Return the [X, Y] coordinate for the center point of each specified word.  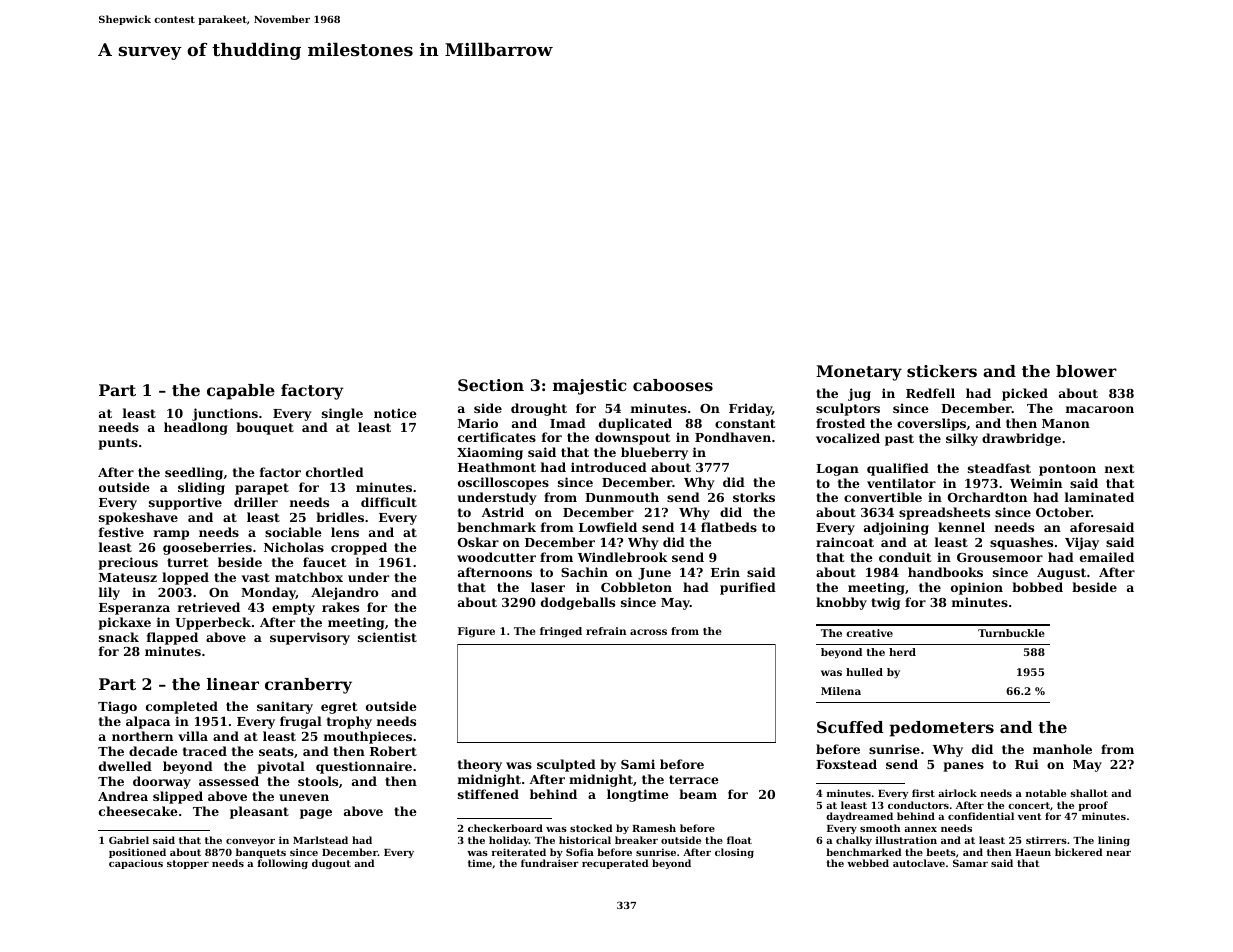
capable [241, 392]
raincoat [845, 542]
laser [548, 587]
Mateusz [128, 577]
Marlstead [320, 840]
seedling [194, 473]
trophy [349, 722]
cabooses [673, 385]
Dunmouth [622, 497]
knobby [841, 603]
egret [339, 708]
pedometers [941, 729]
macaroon [1100, 409]
